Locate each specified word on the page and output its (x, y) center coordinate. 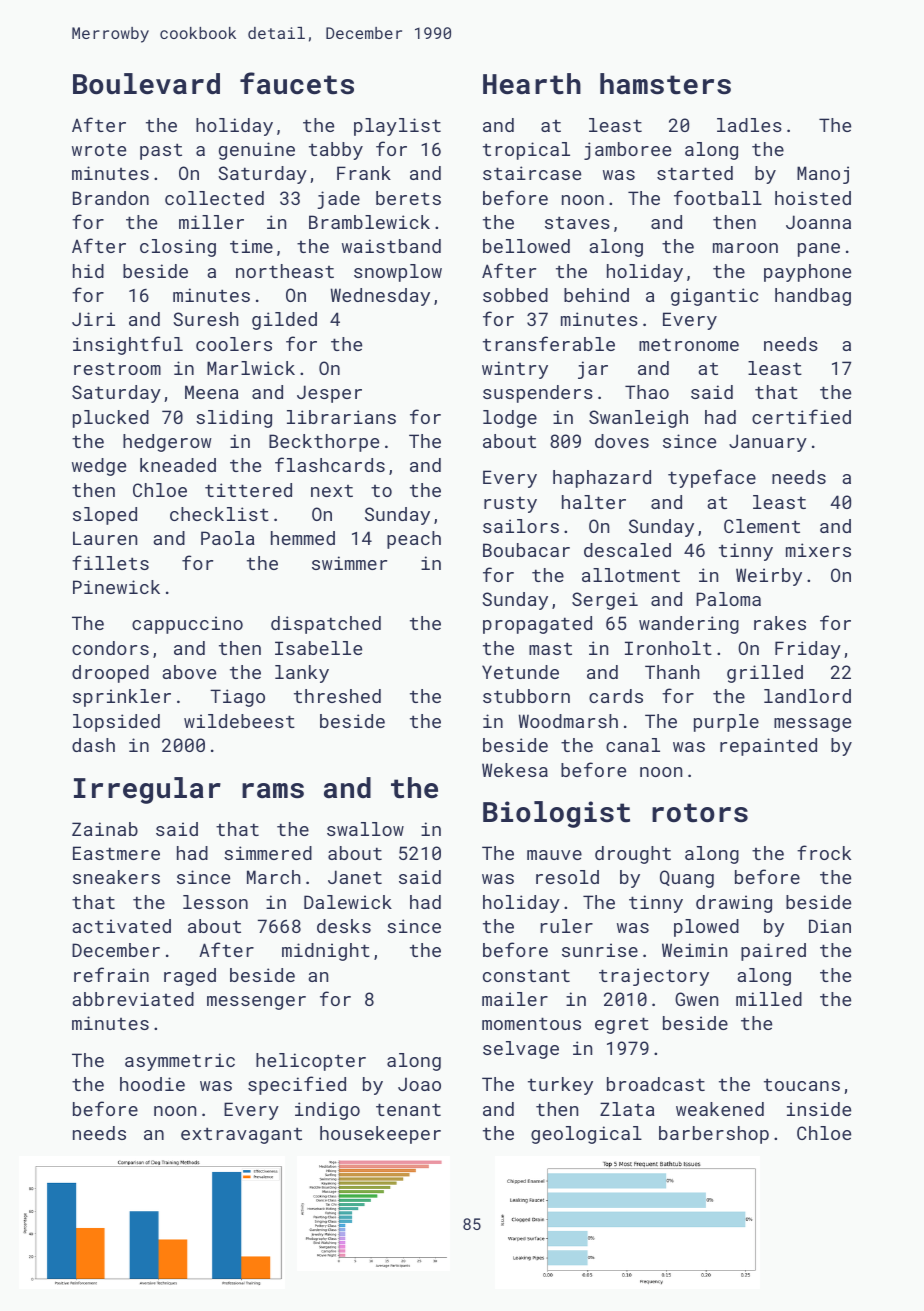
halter (594, 502)
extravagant (241, 1135)
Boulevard (146, 84)
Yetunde (520, 672)
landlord (807, 696)
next (332, 491)
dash (93, 745)
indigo (327, 1111)
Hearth (532, 84)
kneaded (178, 465)
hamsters (665, 84)
